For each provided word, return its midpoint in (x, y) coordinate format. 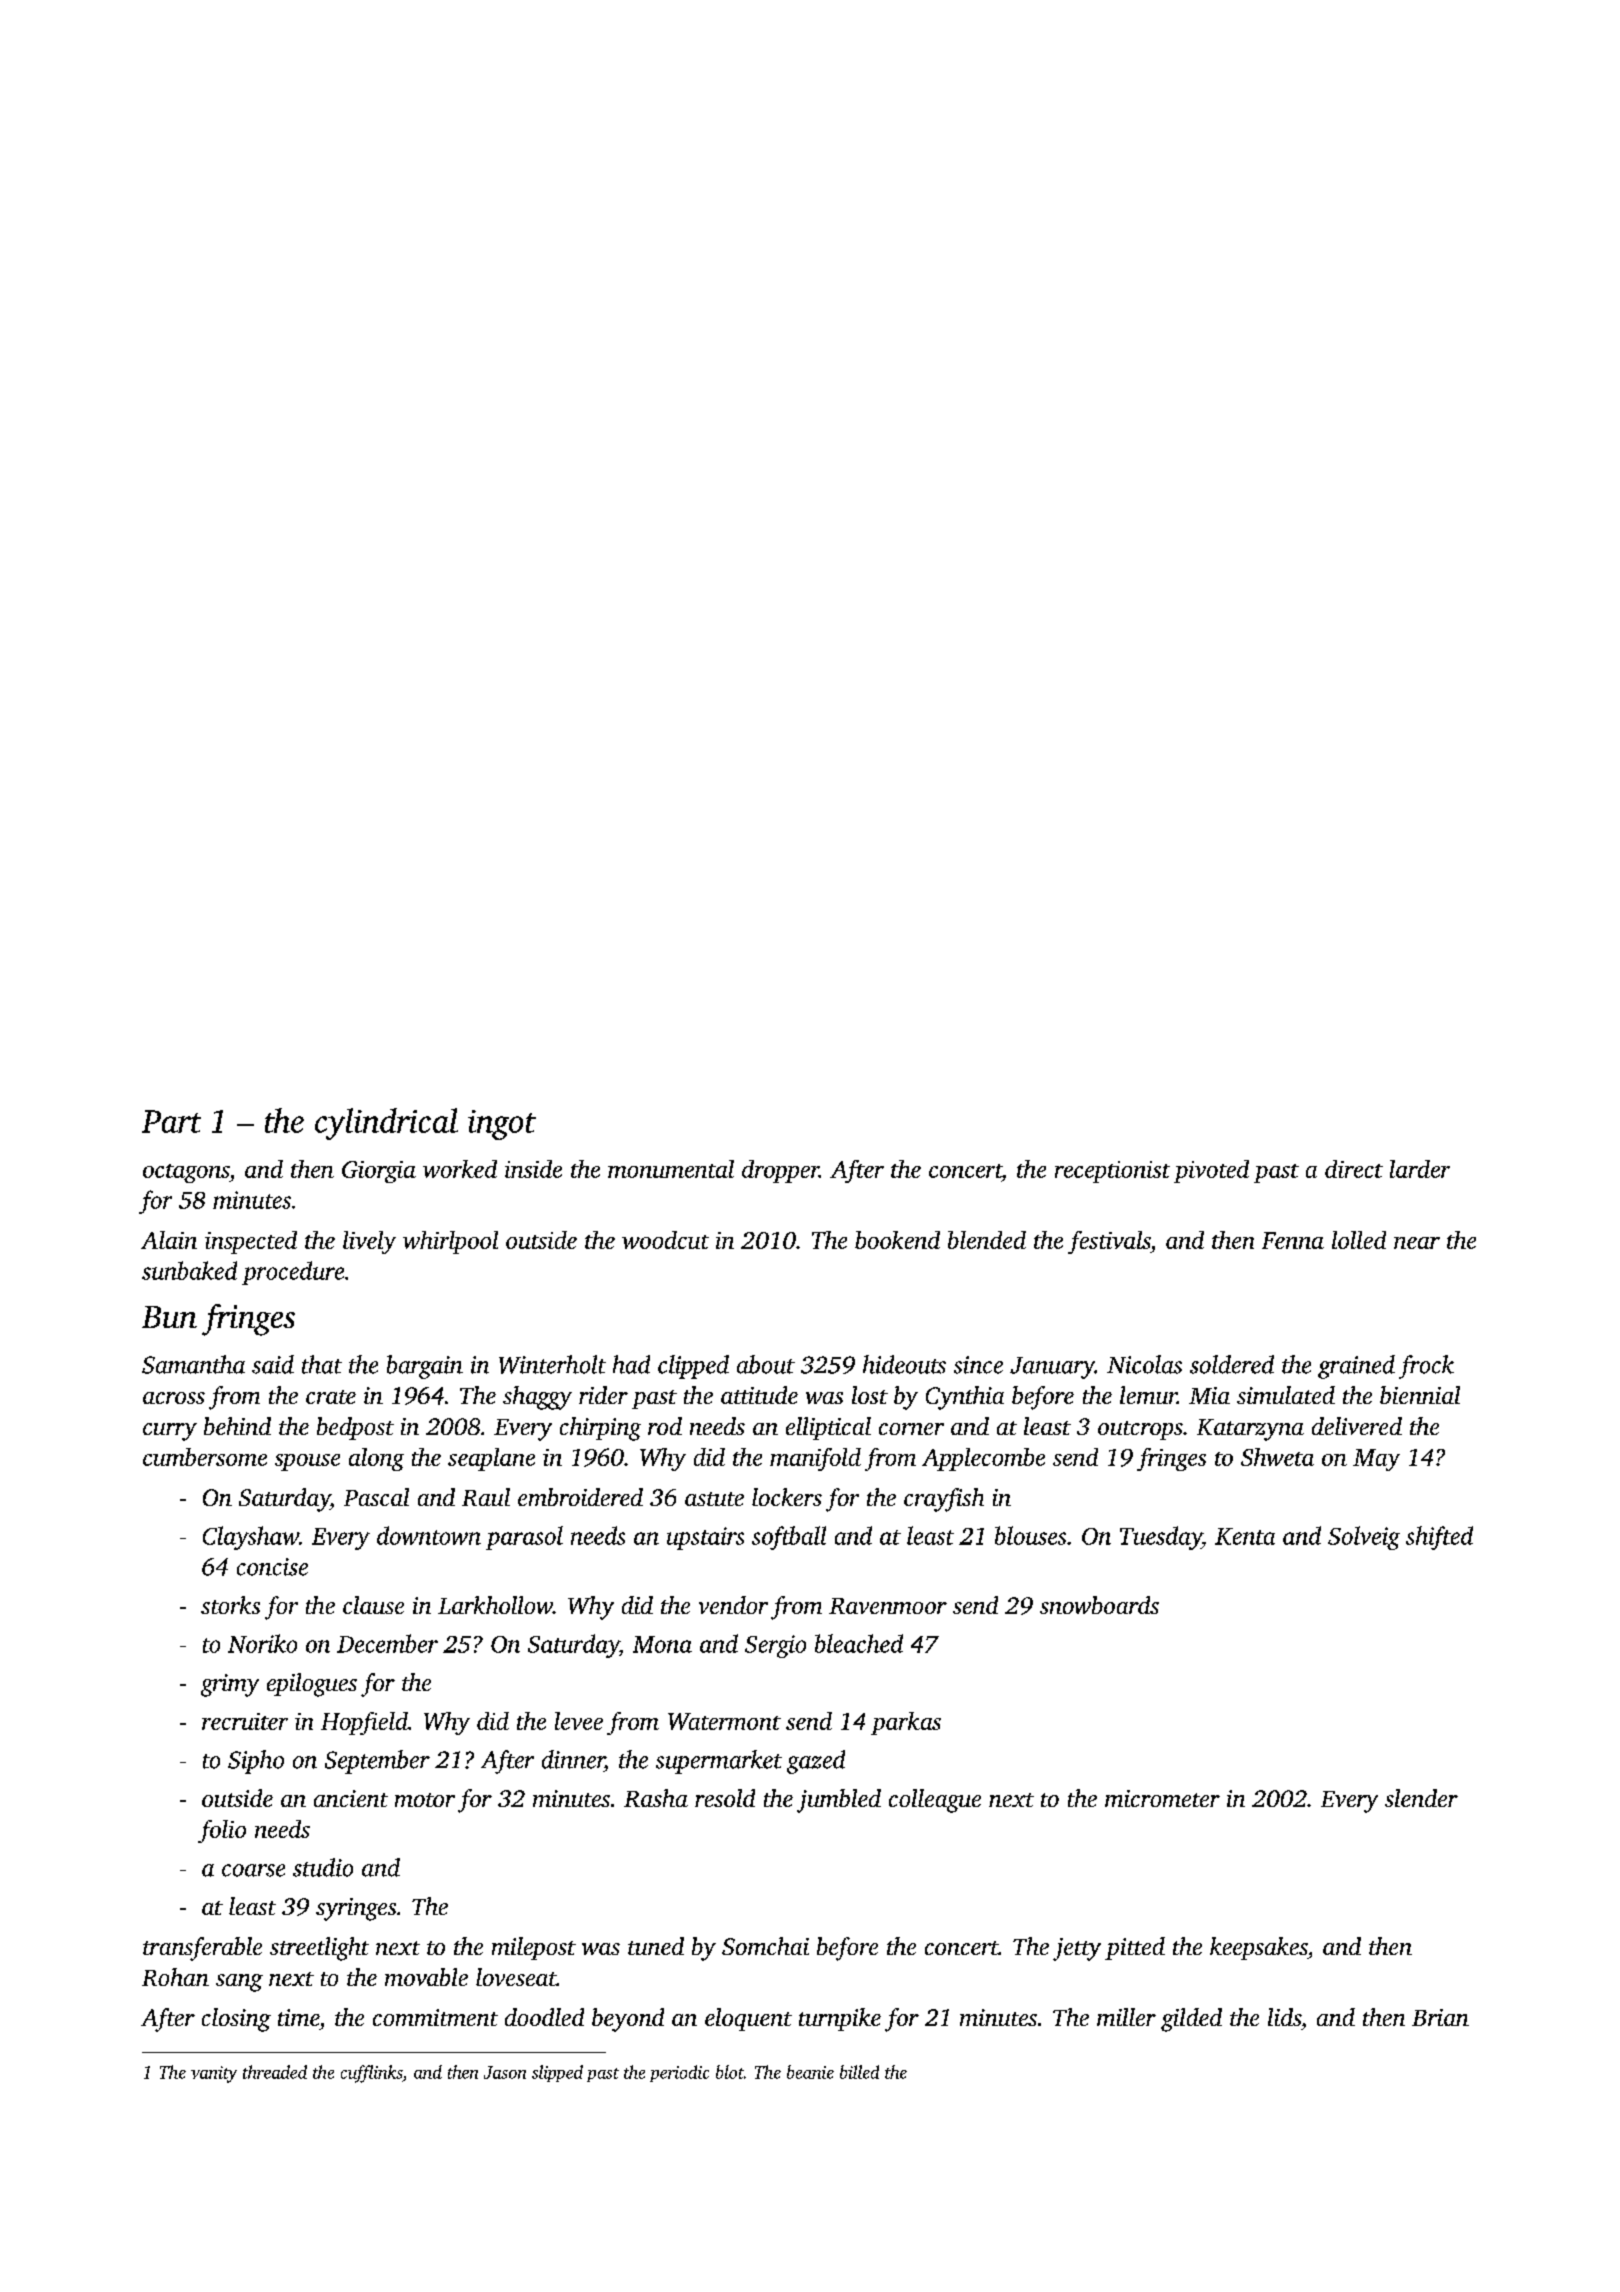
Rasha (656, 1798)
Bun (169, 1317)
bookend (897, 1240)
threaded (275, 2072)
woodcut (665, 1240)
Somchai (765, 1946)
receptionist (1112, 1172)
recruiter (245, 1721)
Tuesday (1161, 1538)
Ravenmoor (888, 1606)
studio (323, 1867)
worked (460, 1169)
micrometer (1162, 1798)
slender (1421, 1798)
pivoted (1211, 1171)
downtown (429, 1535)
